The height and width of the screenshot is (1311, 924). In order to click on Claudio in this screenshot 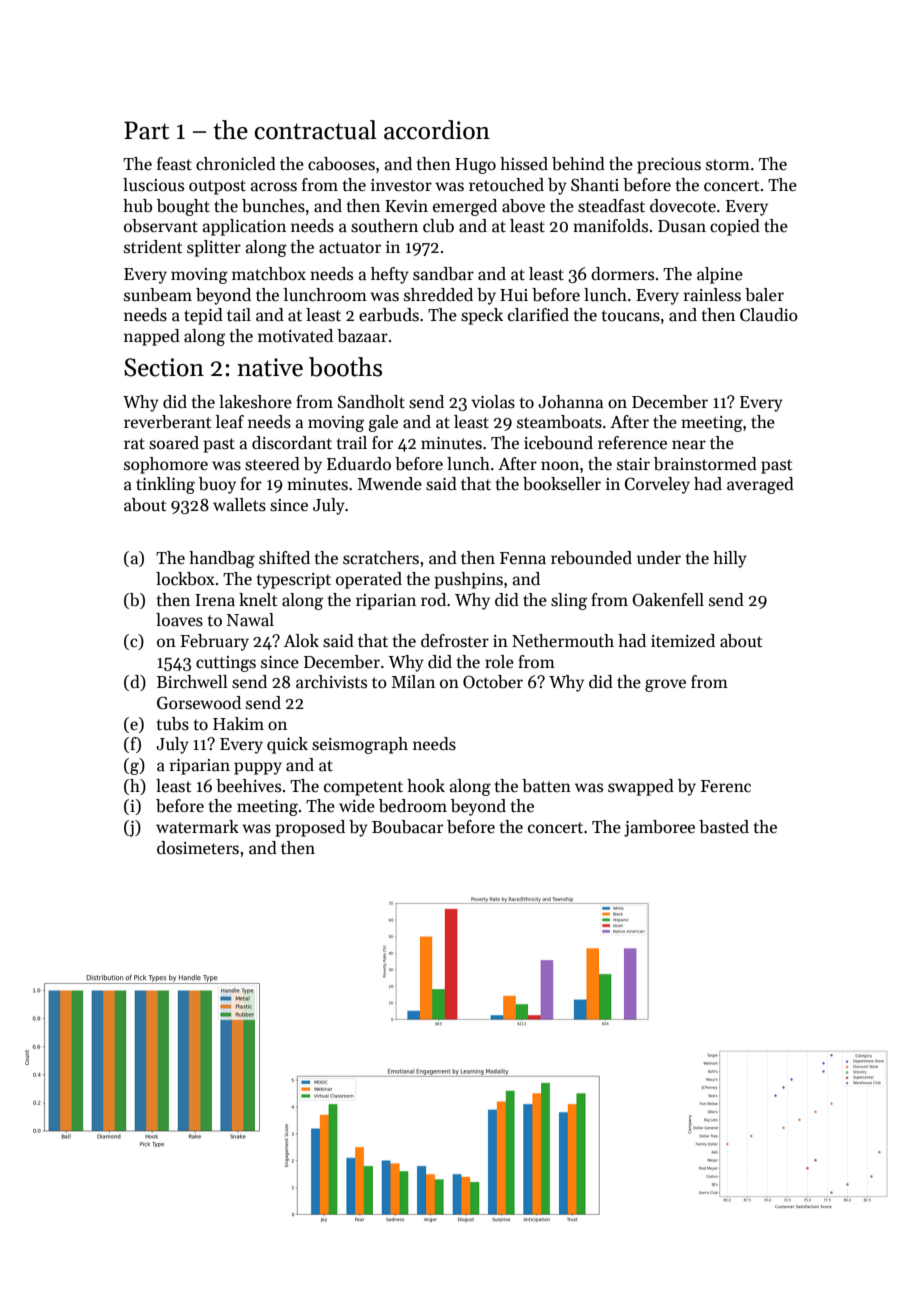, I will do `click(769, 315)`.
